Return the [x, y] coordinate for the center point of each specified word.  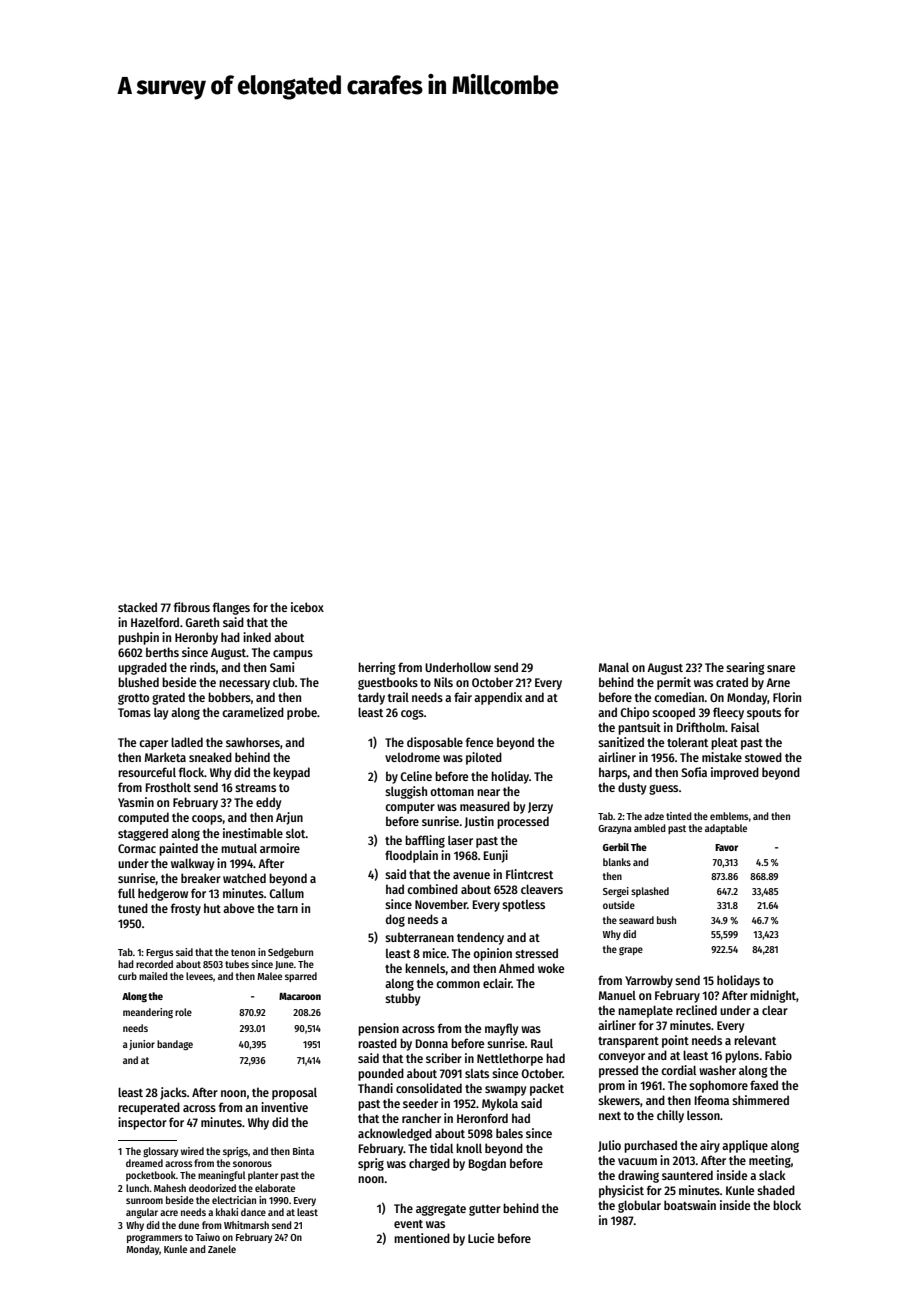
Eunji [496, 856]
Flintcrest [529, 874]
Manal [614, 667]
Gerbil [616, 847]
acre [169, 1213]
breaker [201, 878]
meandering [148, 1013]
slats [477, 1073]
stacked [137, 607]
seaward [636, 920]
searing [745, 668]
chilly [670, 1116]
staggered [143, 834]
